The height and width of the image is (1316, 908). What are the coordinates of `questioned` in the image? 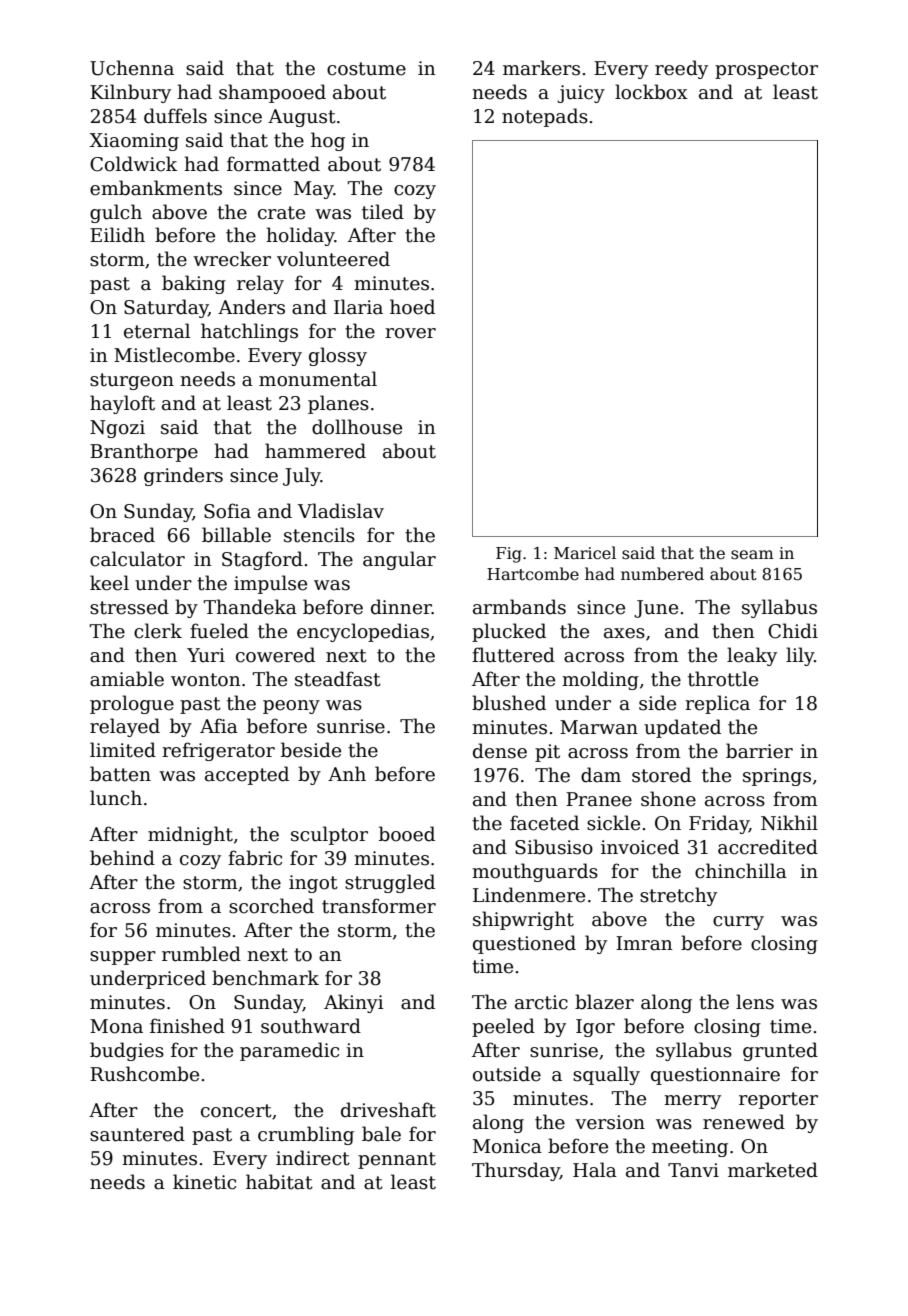 It's located at (524, 944).
